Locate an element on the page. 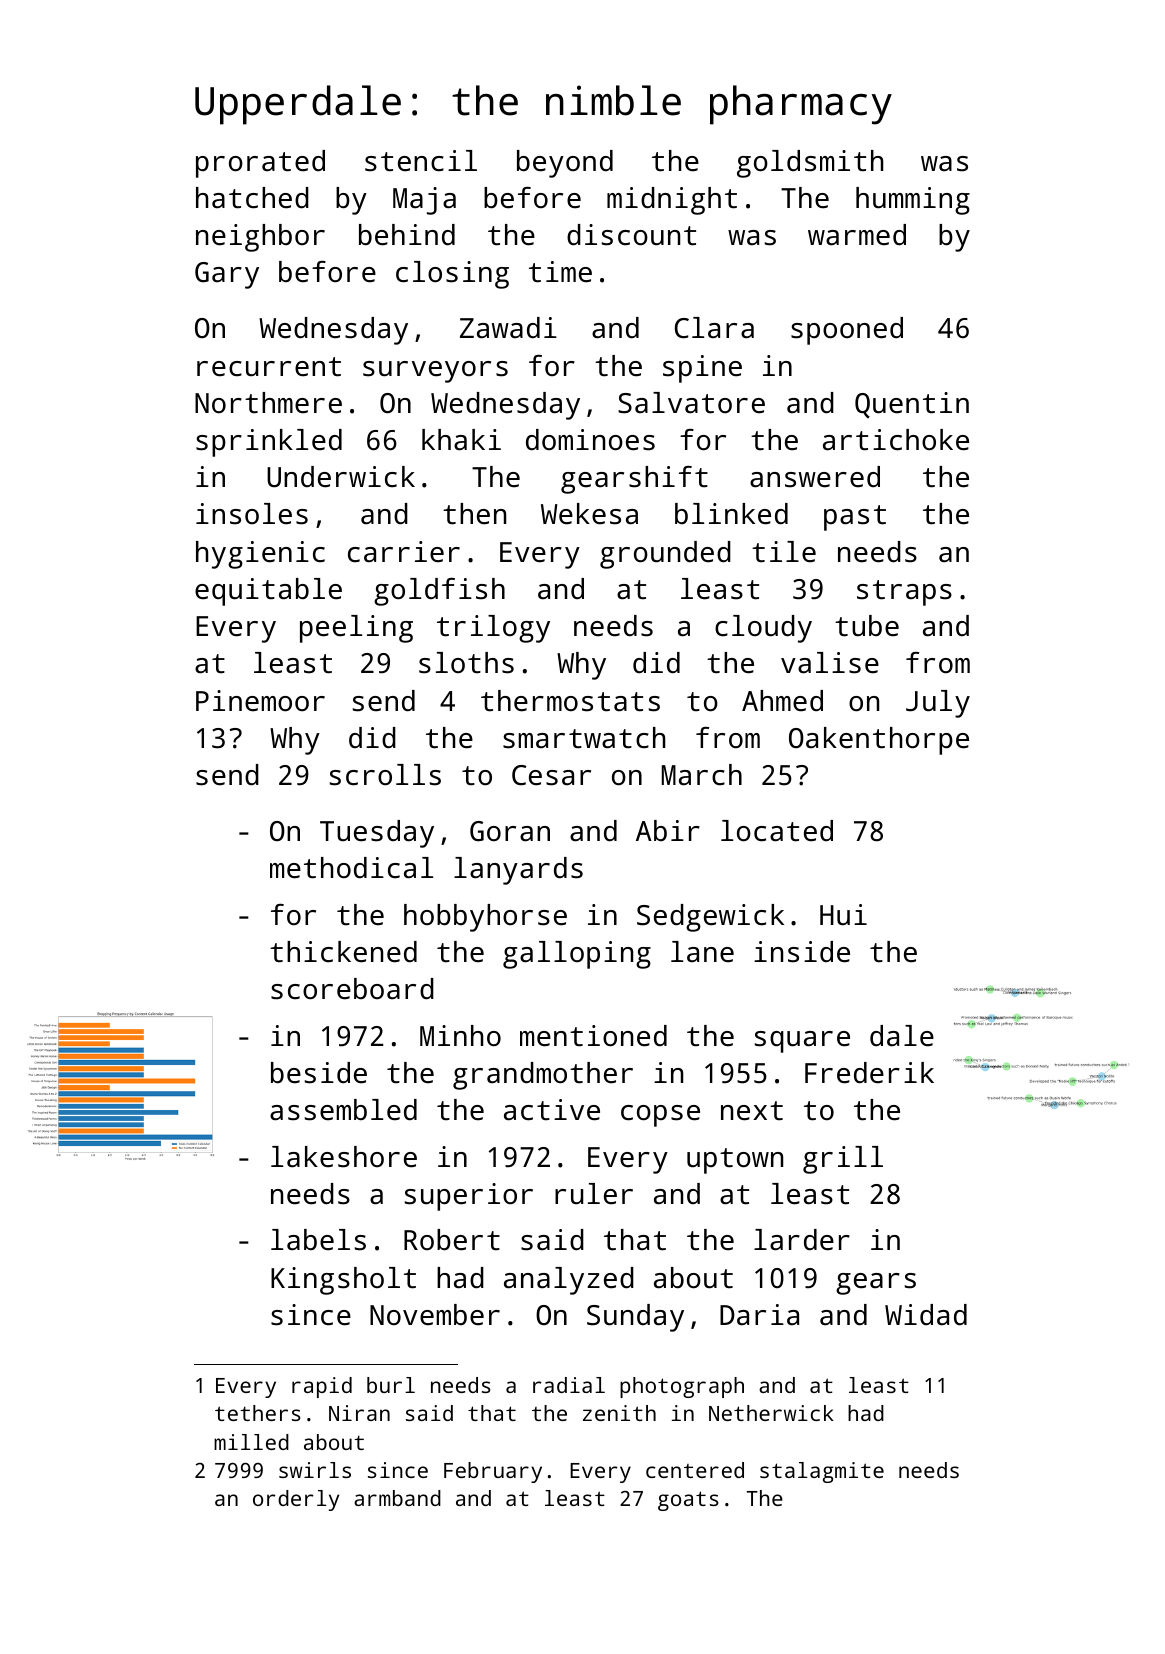 The height and width of the document is (1654, 1165). Netherwick is located at coordinates (771, 1413).
